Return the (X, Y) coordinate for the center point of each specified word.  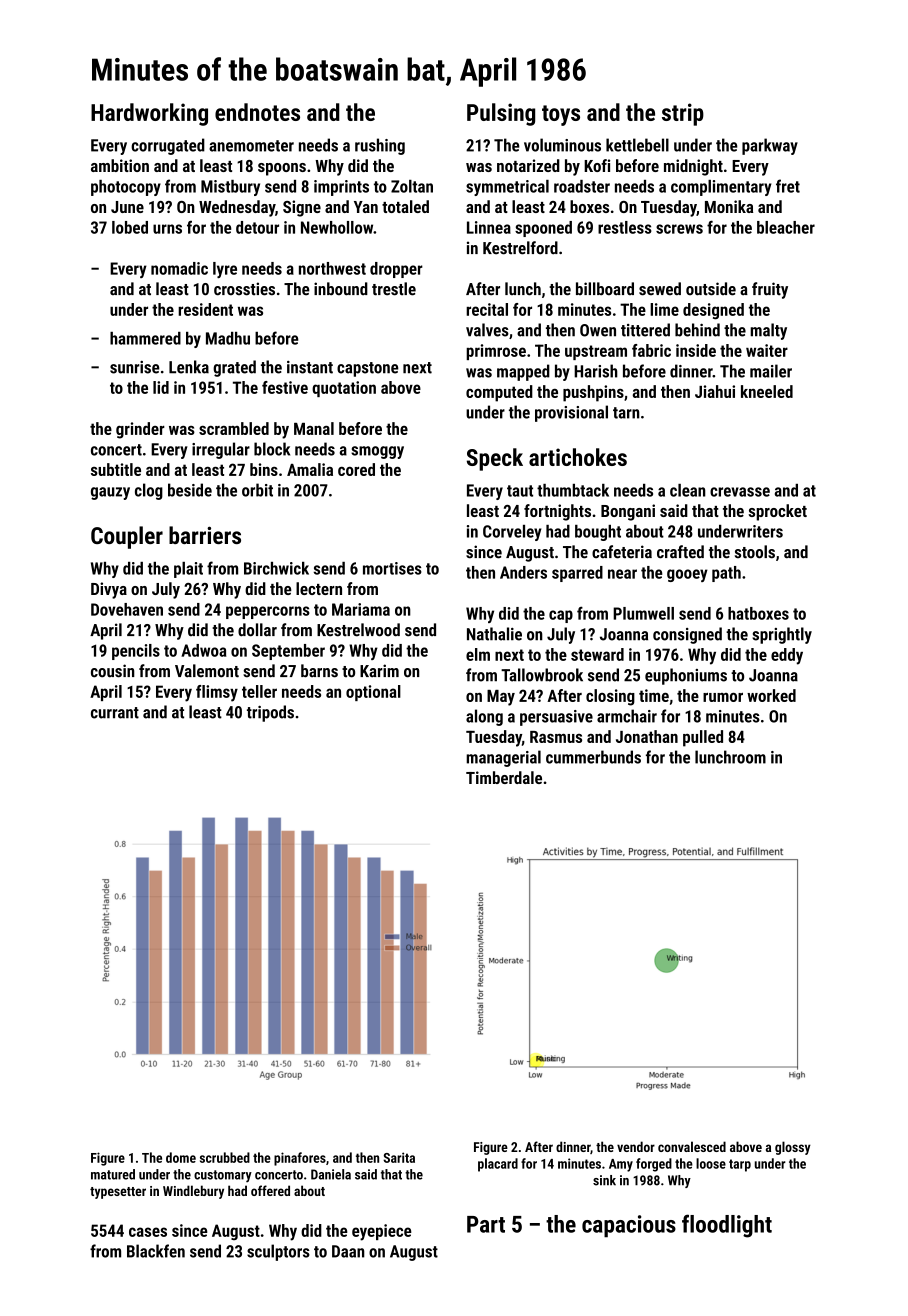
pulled (703, 738)
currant (115, 713)
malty (768, 331)
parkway (770, 146)
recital (487, 309)
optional (373, 693)
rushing (380, 146)
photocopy (126, 188)
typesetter (118, 1193)
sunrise (135, 367)
